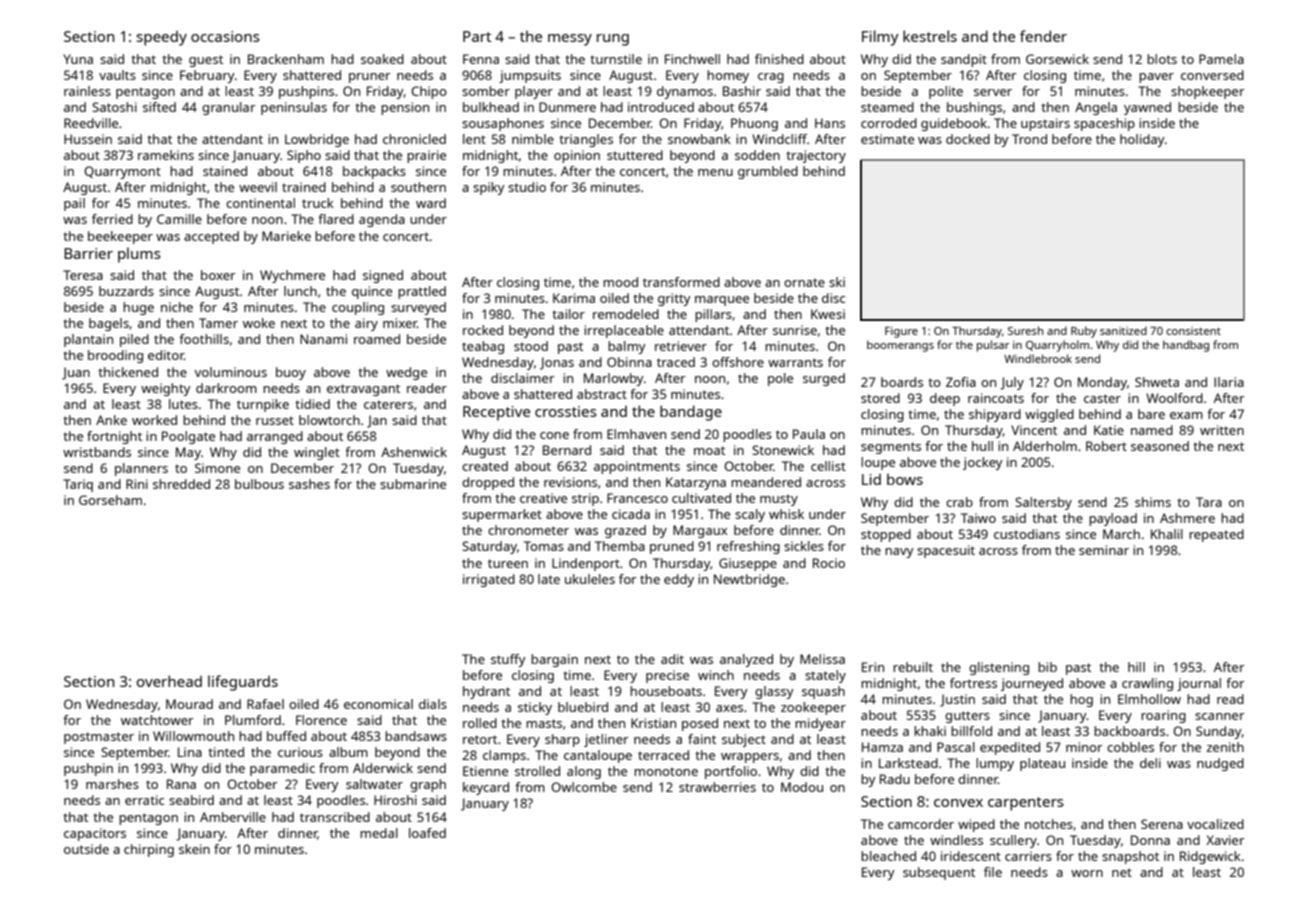 Image resolution: width=1308 pixels, height=924 pixels. Describe the element at coordinates (427, 833) in the screenshot. I see `loafed` at that location.
